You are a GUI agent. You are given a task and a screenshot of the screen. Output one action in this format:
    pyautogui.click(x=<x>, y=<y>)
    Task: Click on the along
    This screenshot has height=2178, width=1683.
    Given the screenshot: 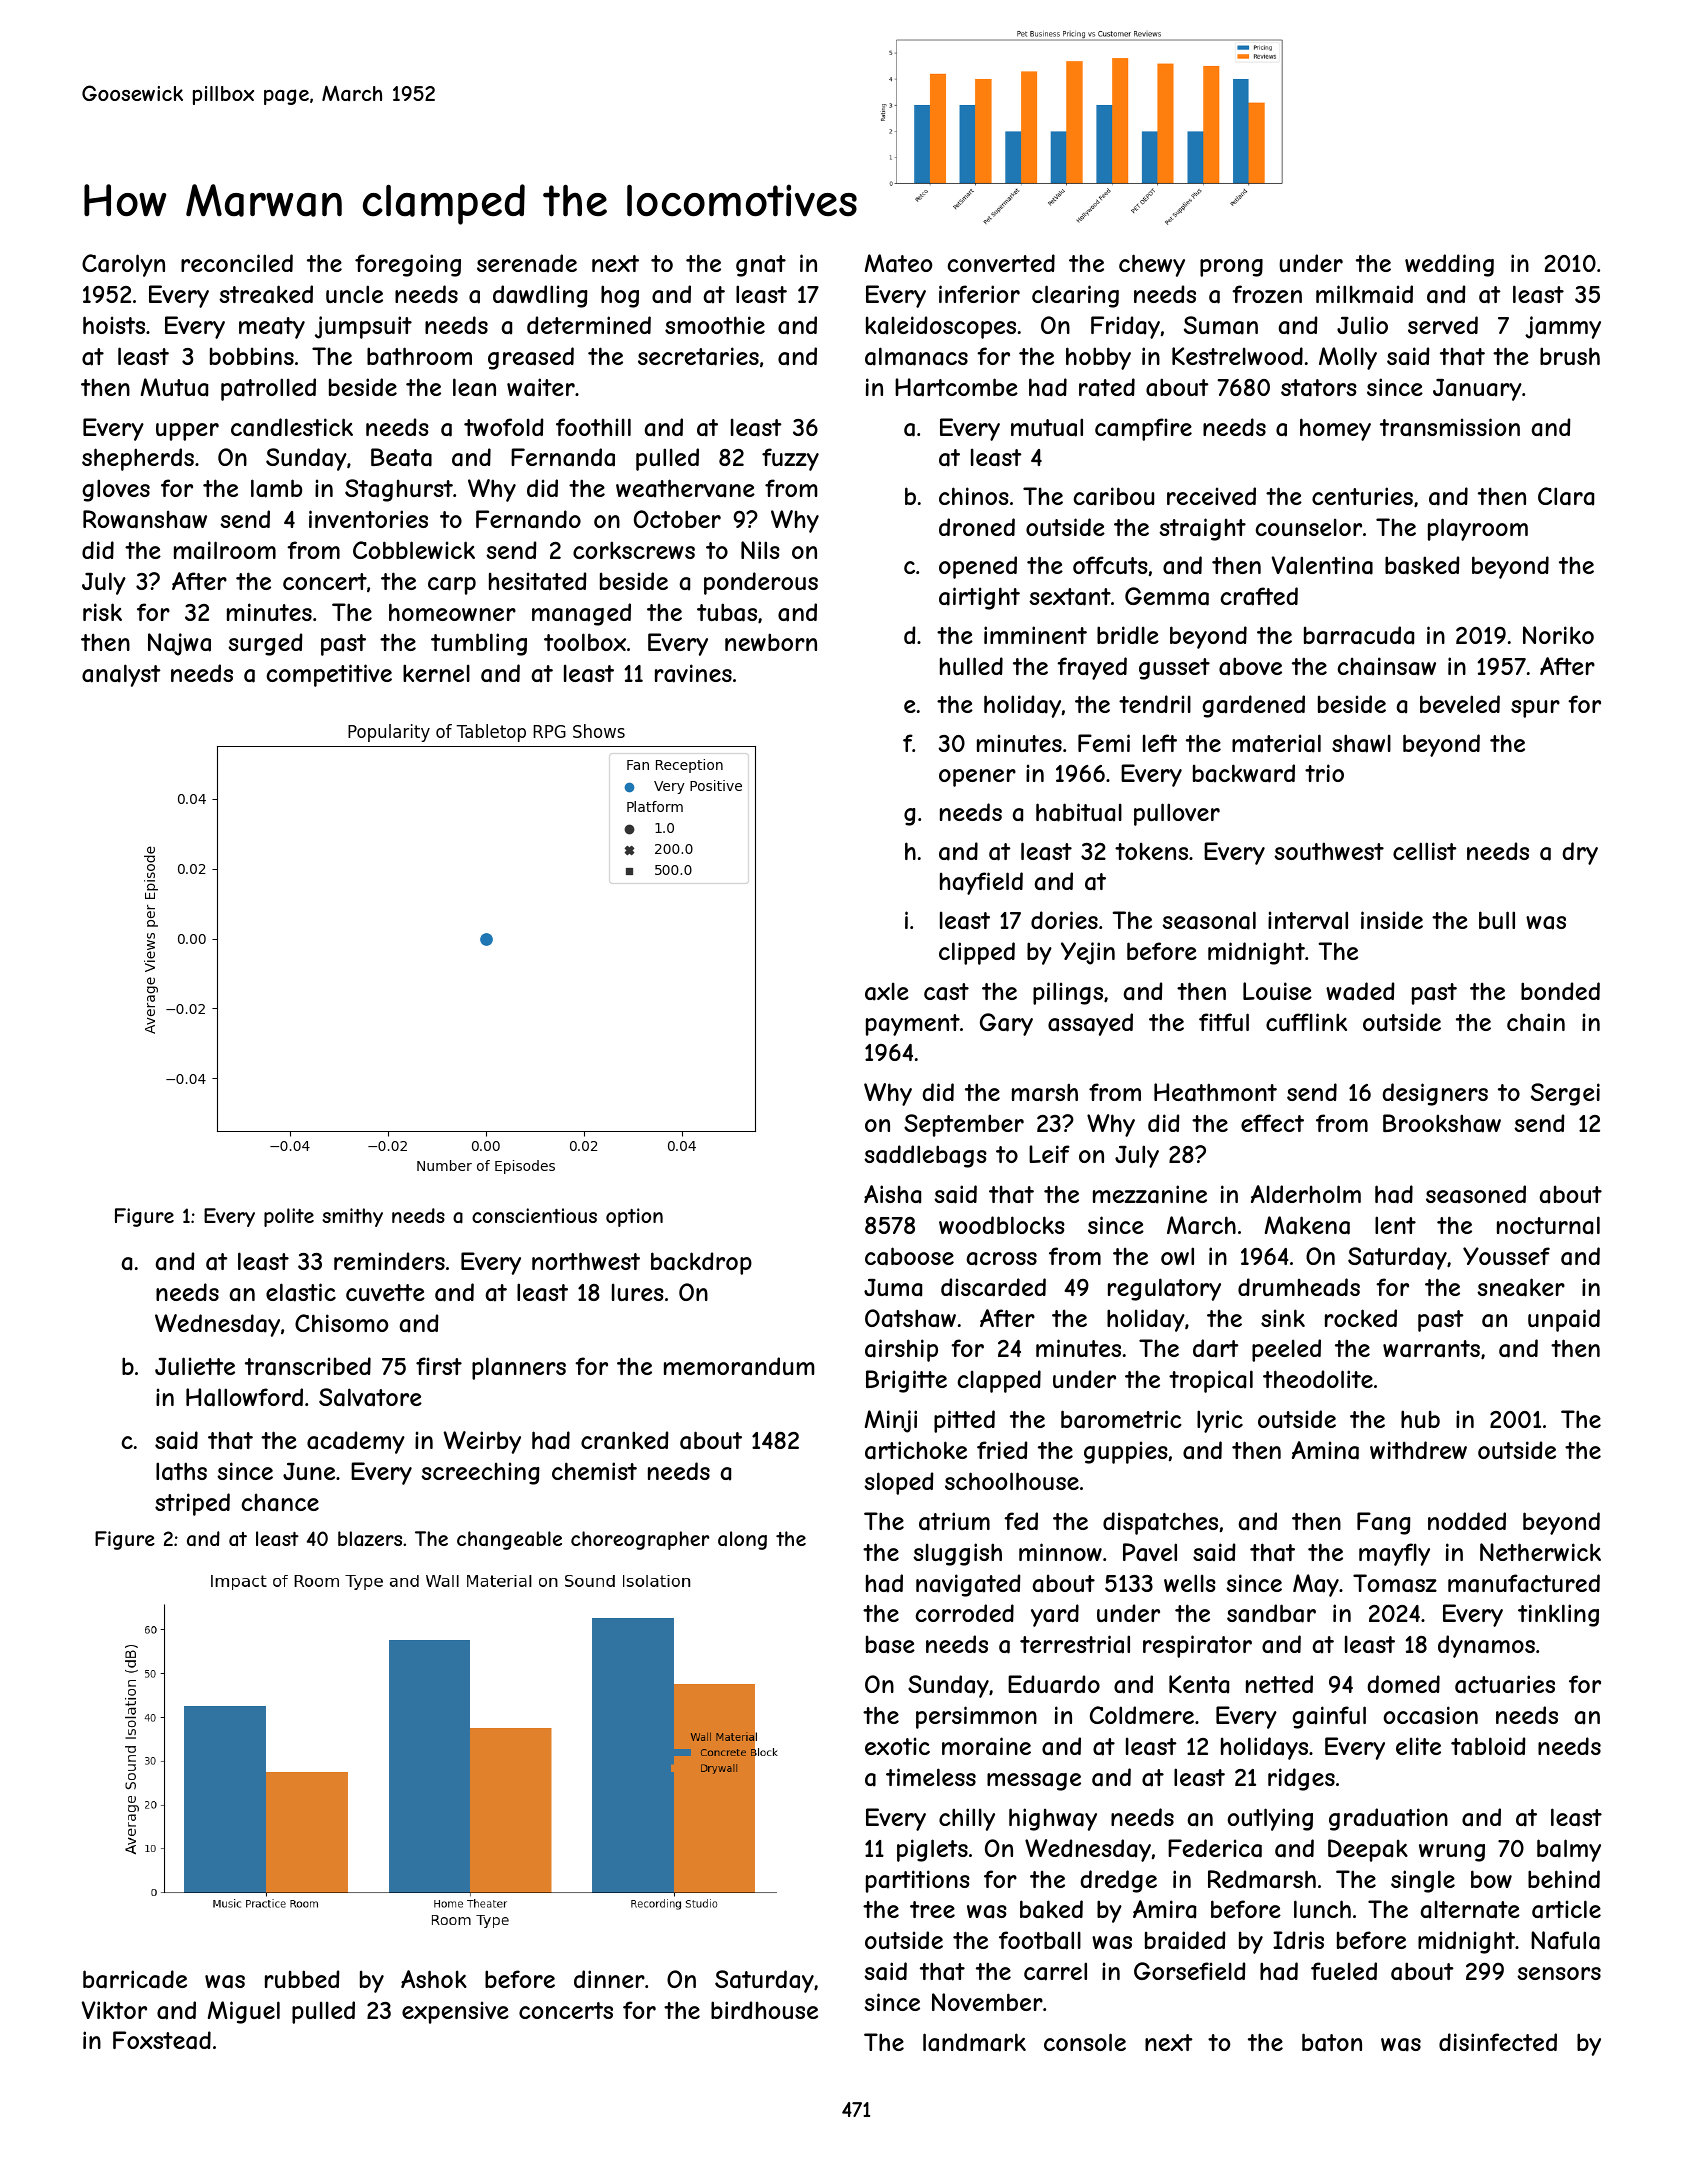 What is the action you would take?
    pyautogui.click(x=742, y=1540)
